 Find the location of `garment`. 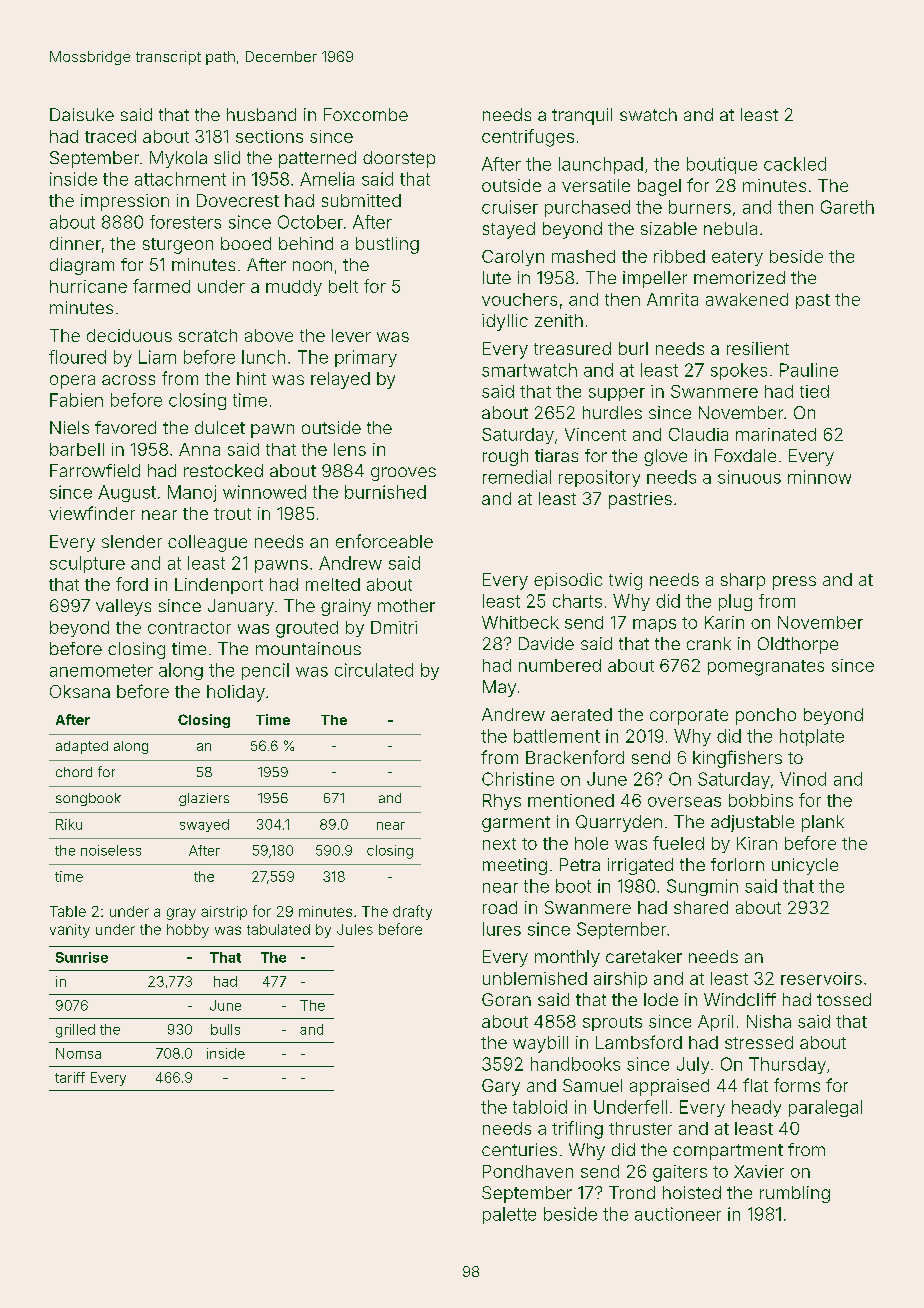

garment is located at coordinates (516, 824).
